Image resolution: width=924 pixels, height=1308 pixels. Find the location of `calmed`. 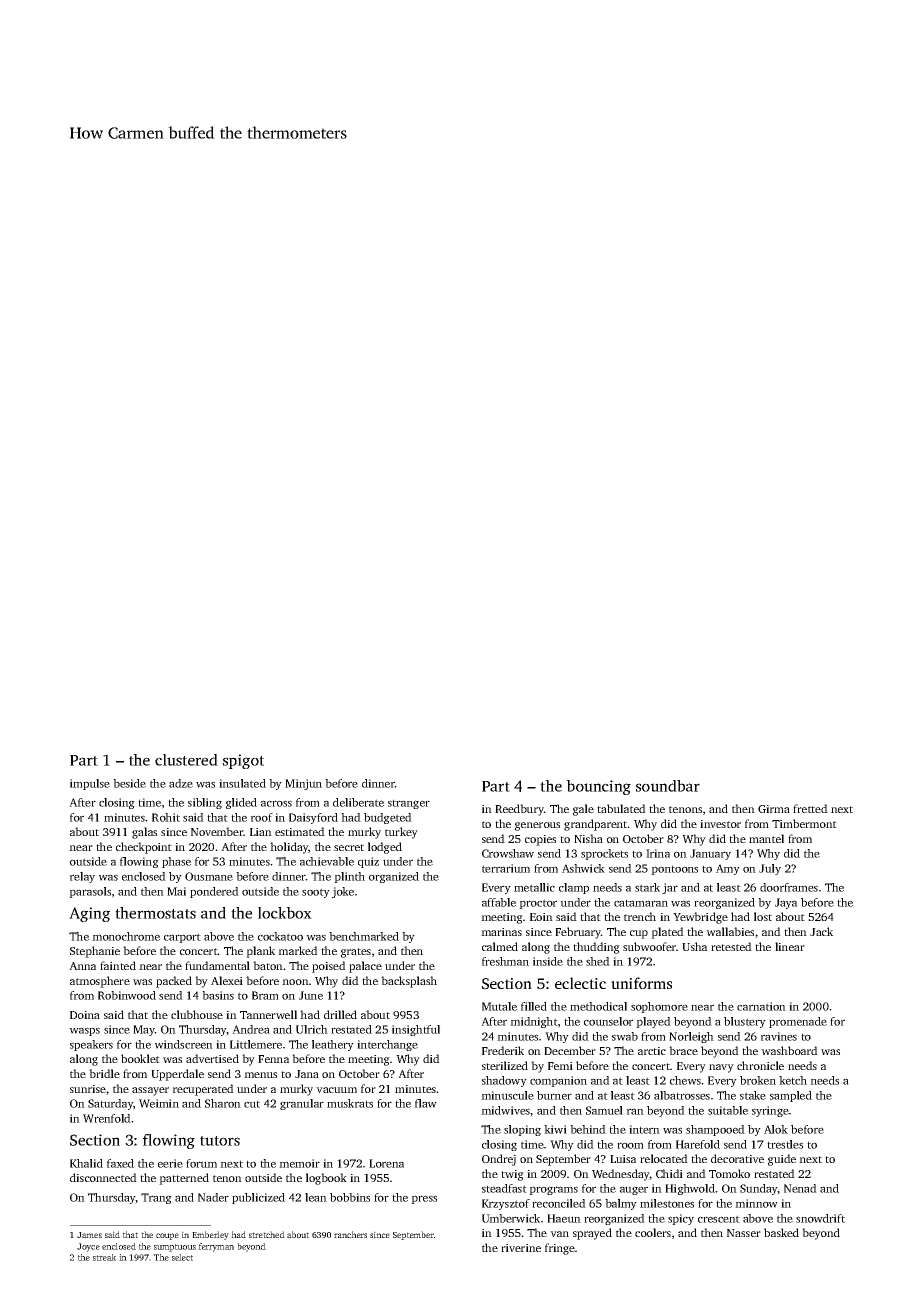

calmed is located at coordinates (500, 946).
